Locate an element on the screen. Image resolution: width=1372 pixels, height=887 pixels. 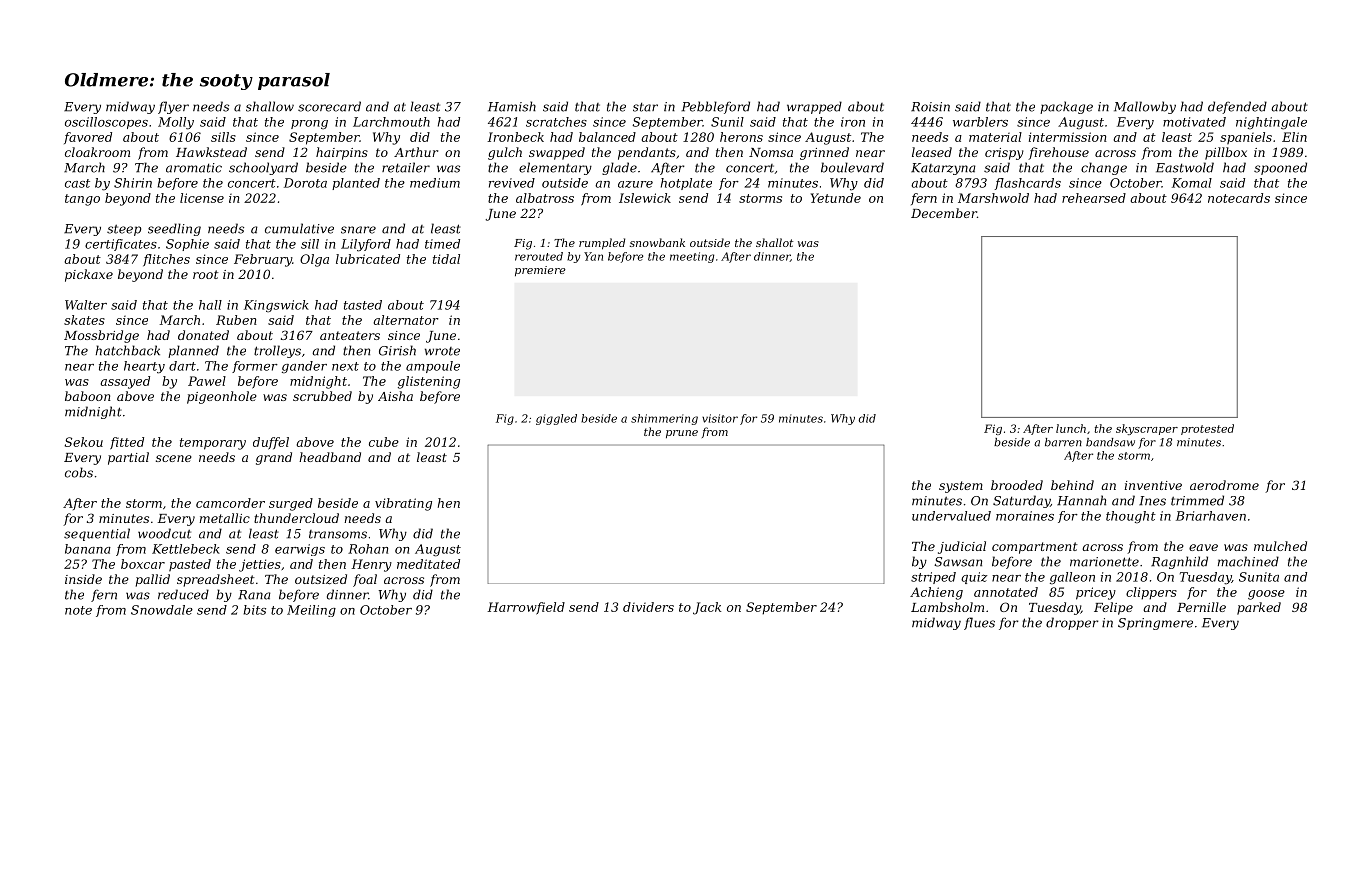
flyer is located at coordinates (173, 107).
